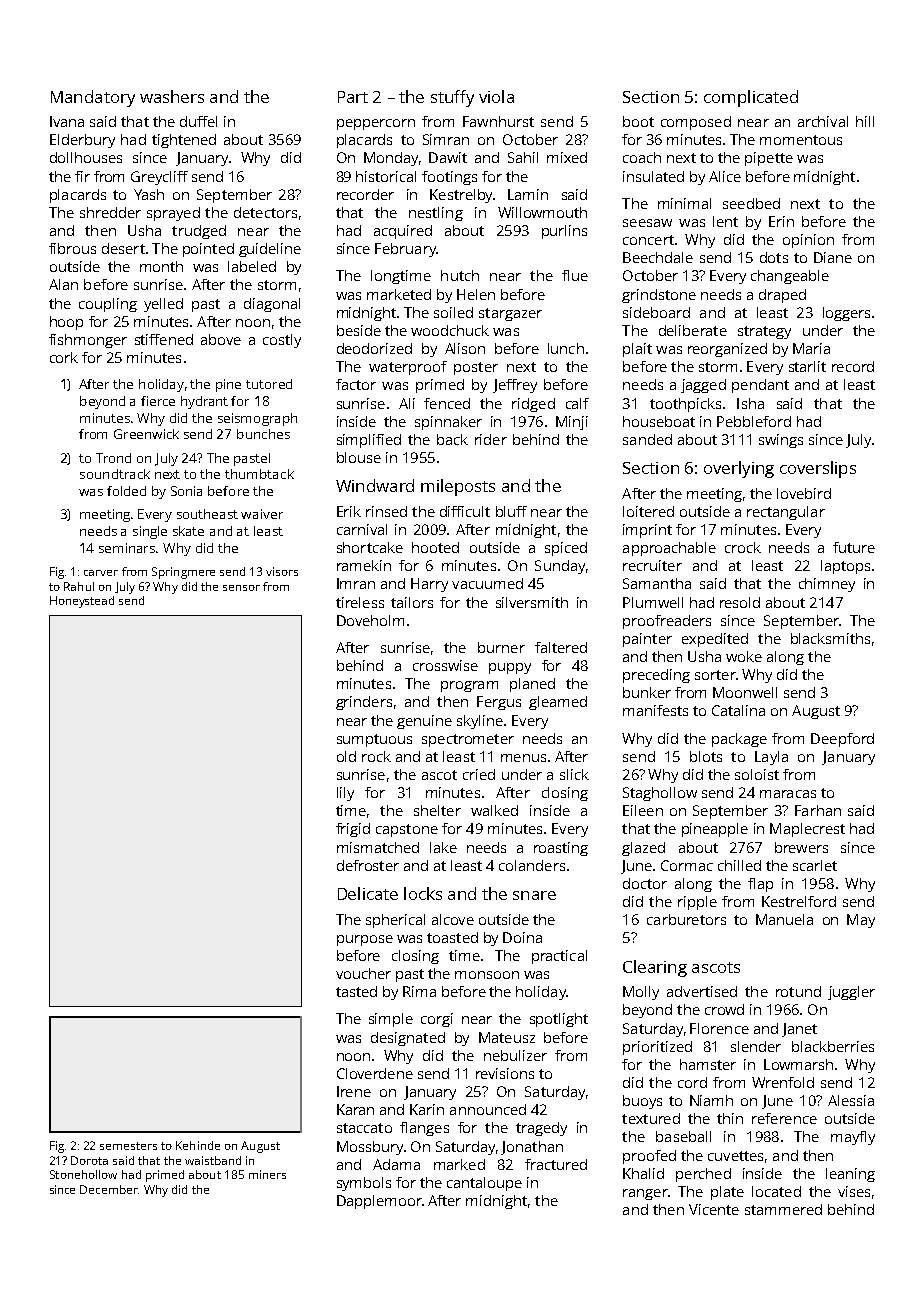 The image size is (924, 1308). What do you see at coordinates (561, 647) in the image?
I see `faltered` at bounding box center [561, 647].
